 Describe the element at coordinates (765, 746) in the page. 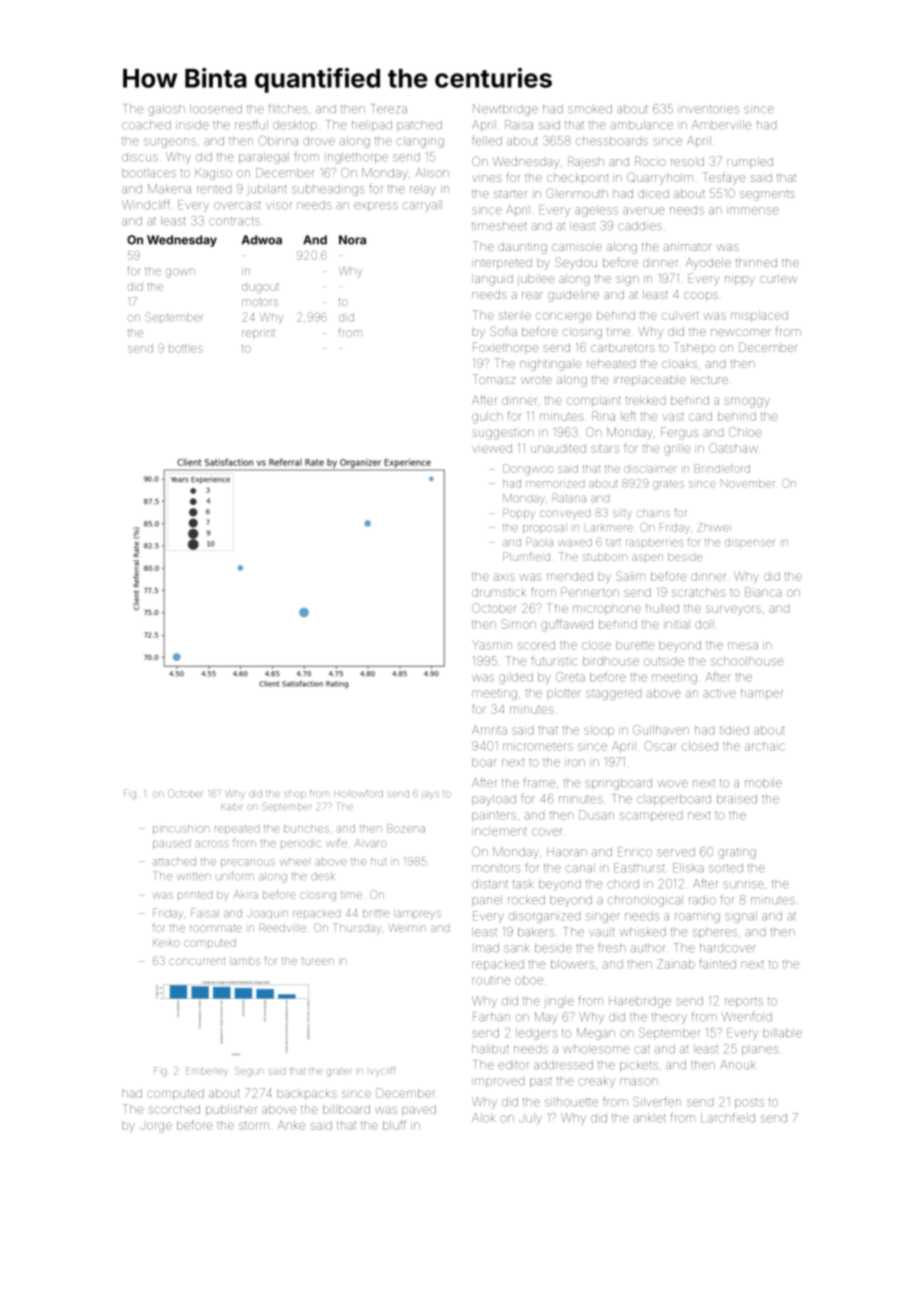

I see `archaic` at that location.
